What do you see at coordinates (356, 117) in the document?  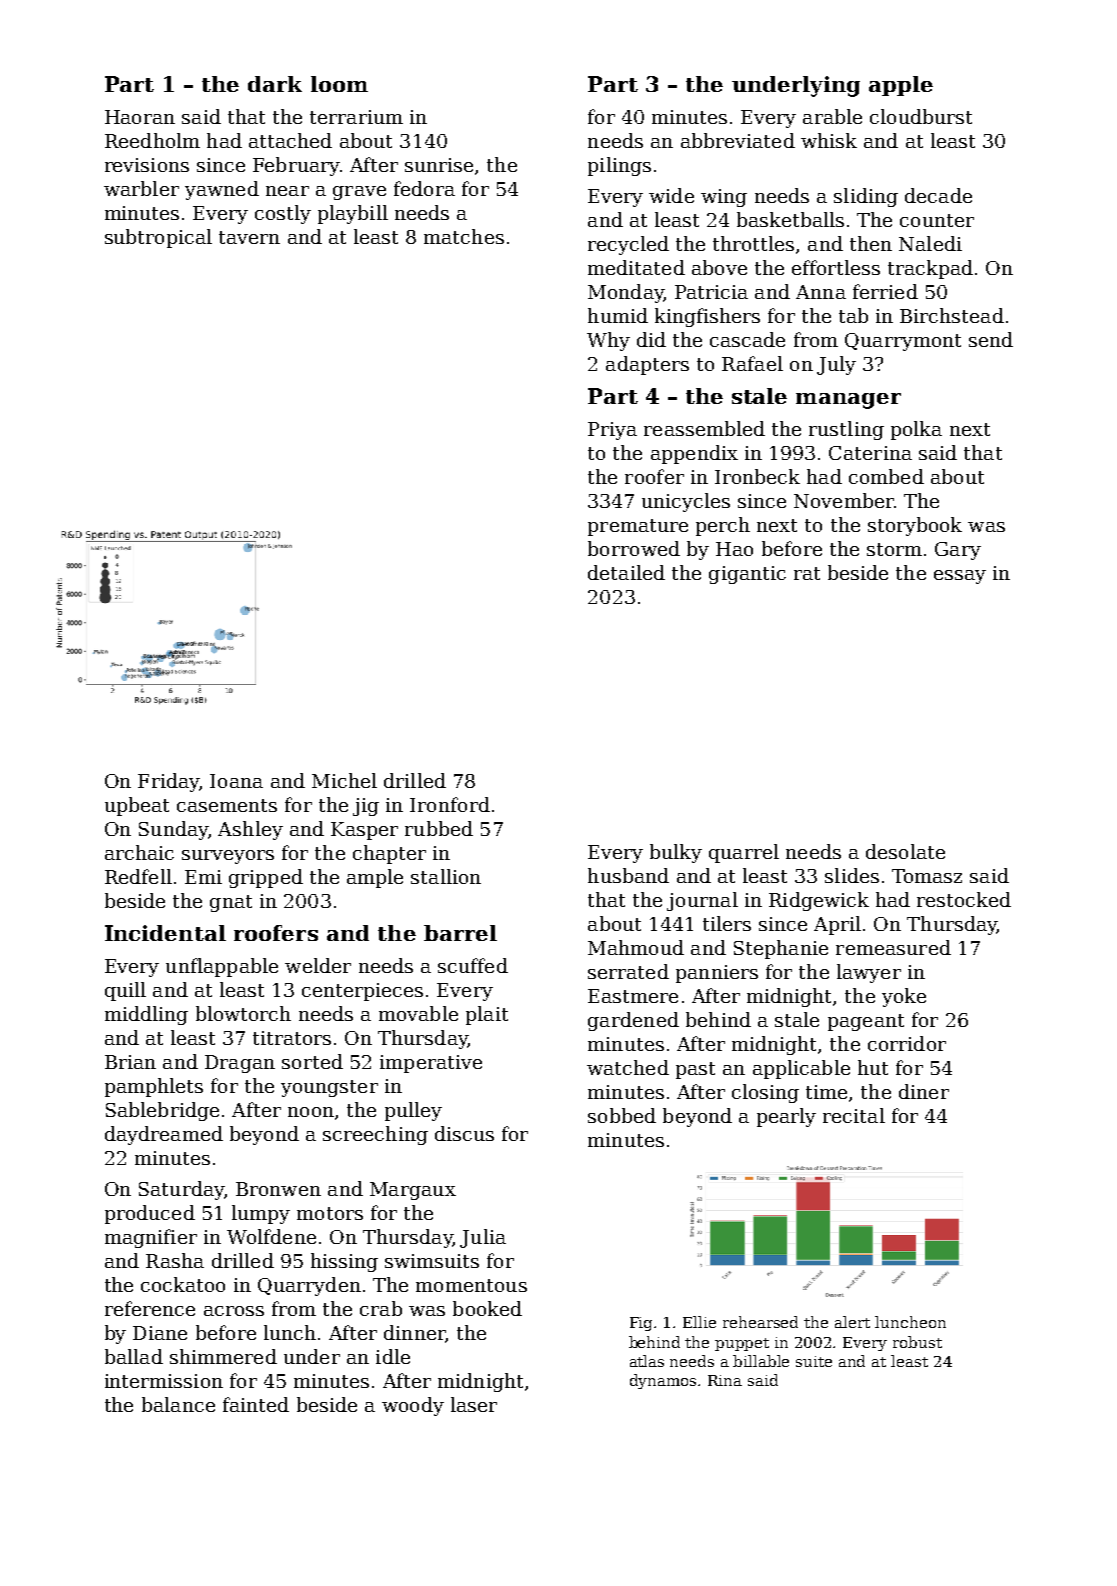 I see `terrarium` at bounding box center [356, 117].
